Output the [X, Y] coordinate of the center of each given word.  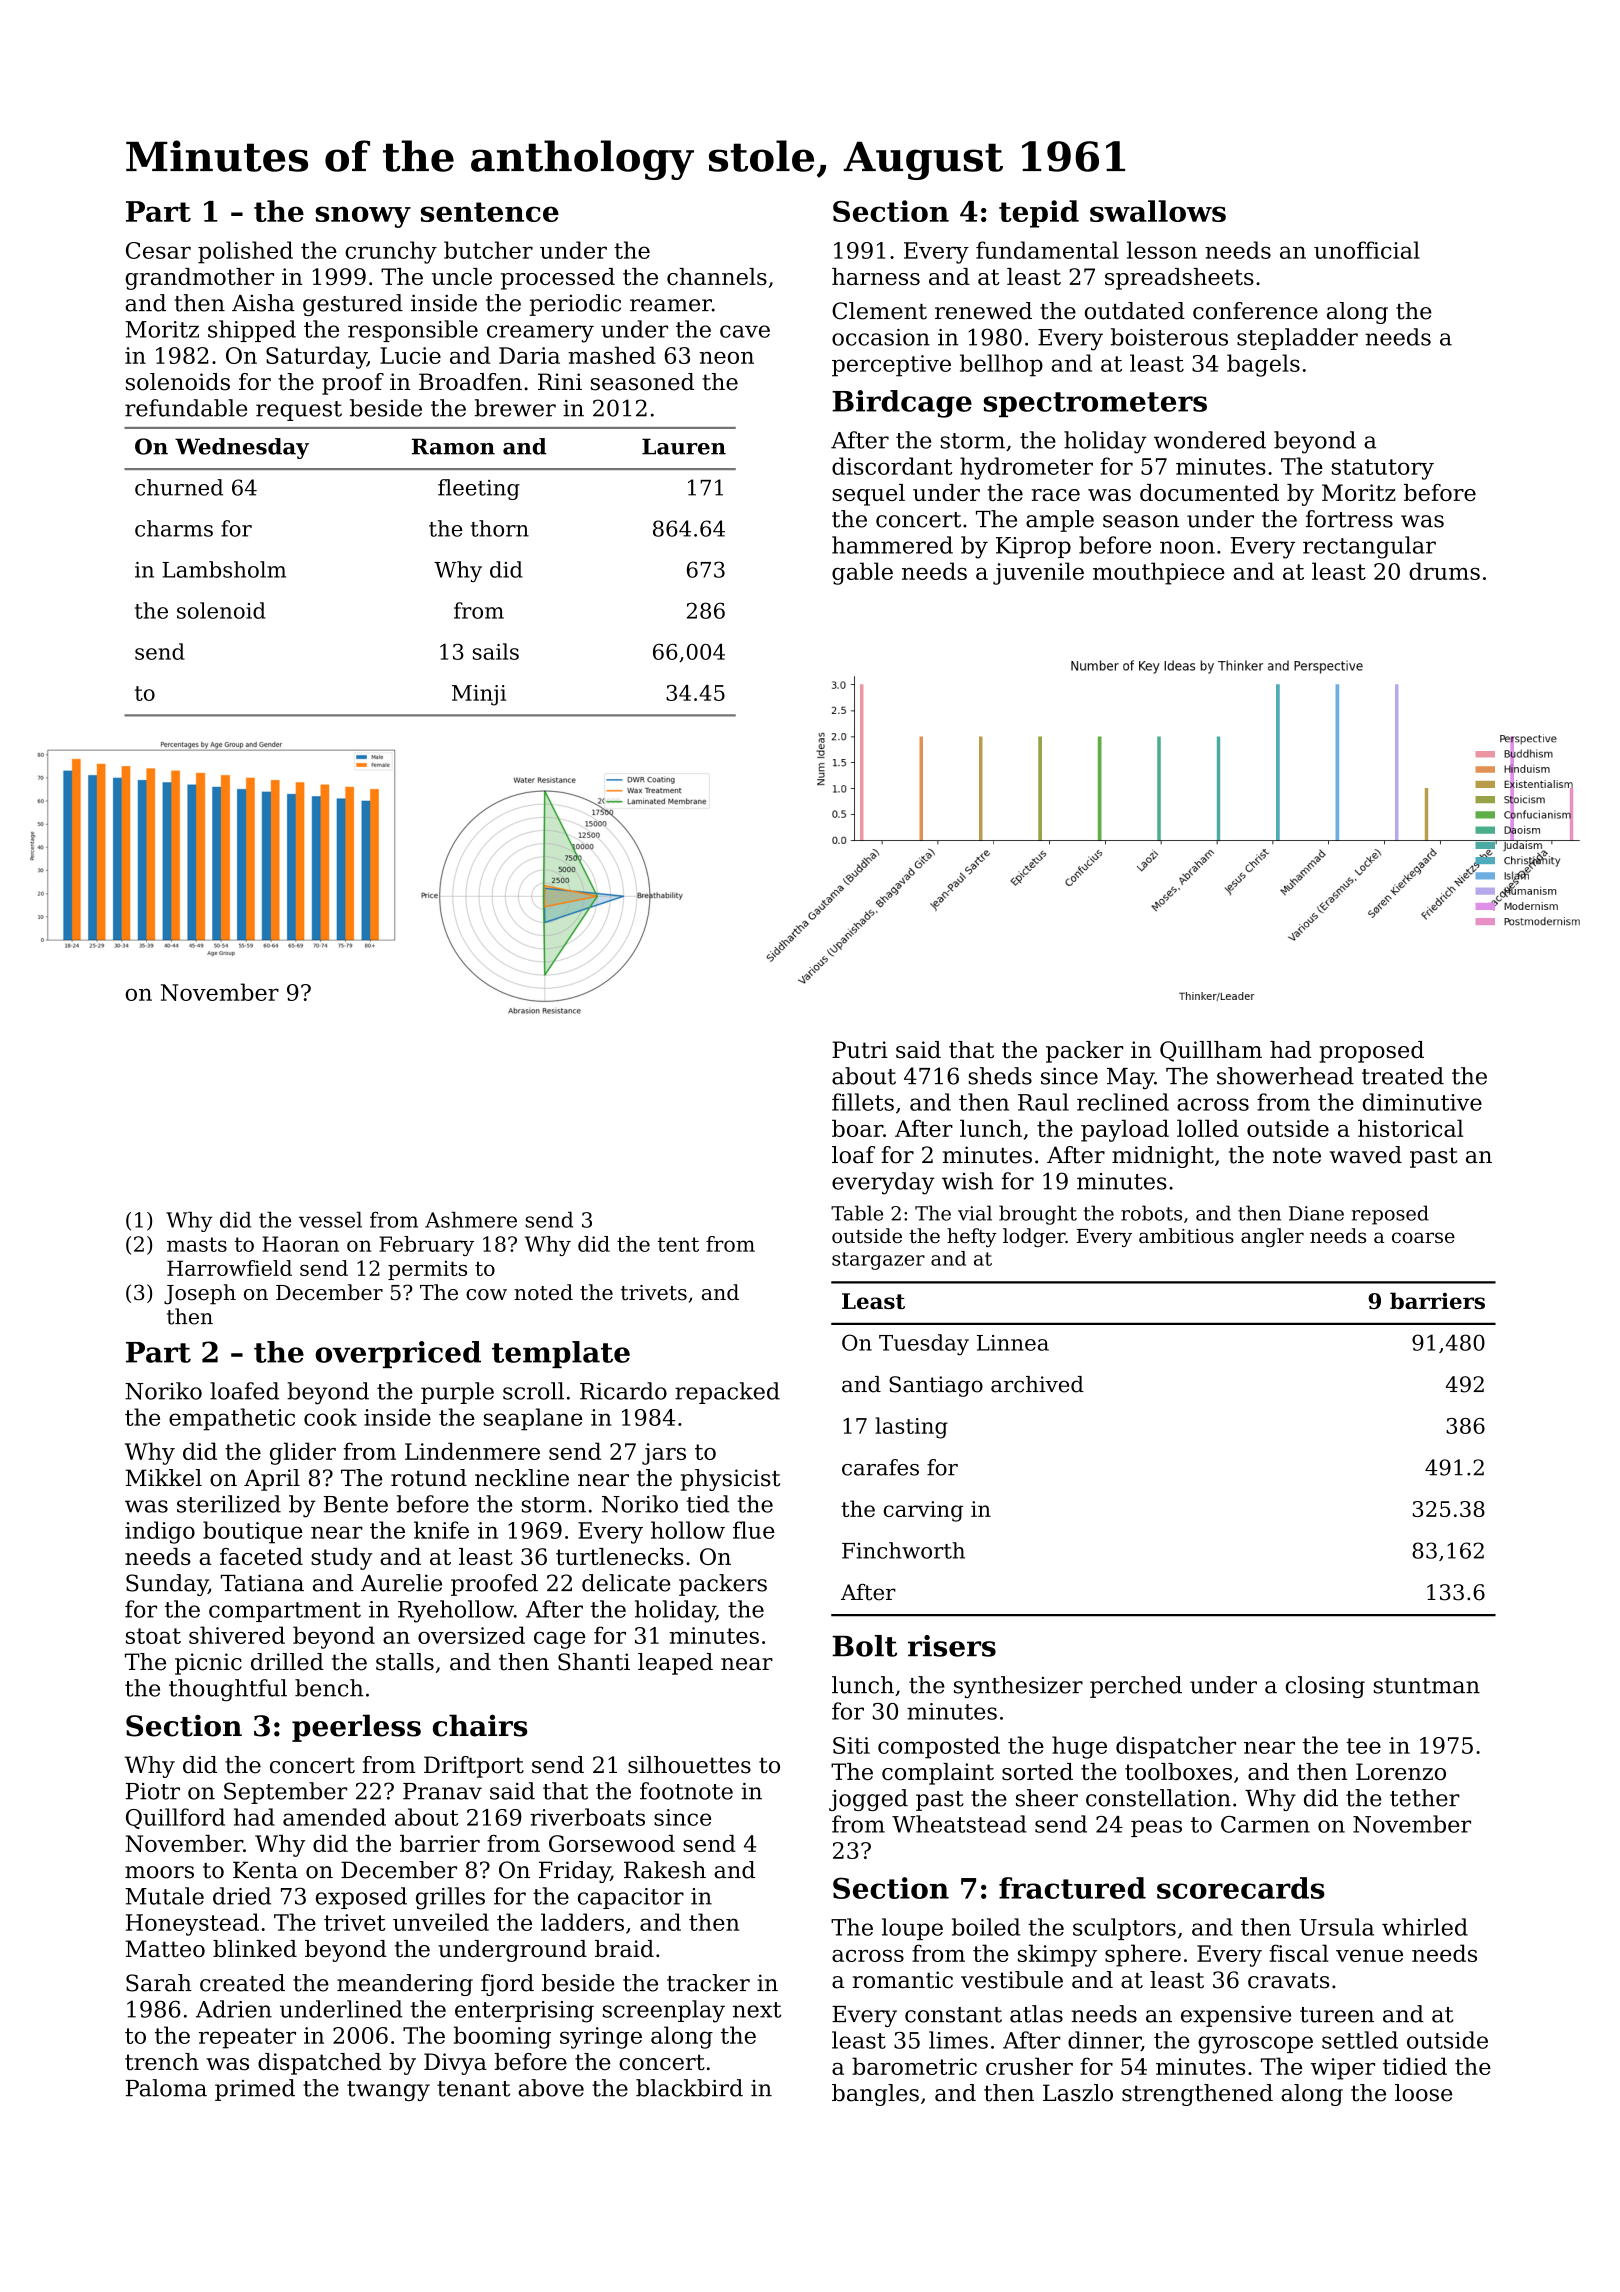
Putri [860, 1050]
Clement [879, 311]
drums [1444, 571]
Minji [479, 695]
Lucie [410, 355]
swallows [1158, 211]
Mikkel [164, 1478]
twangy [388, 2091]
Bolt [864, 1646]
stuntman [1427, 1686]
